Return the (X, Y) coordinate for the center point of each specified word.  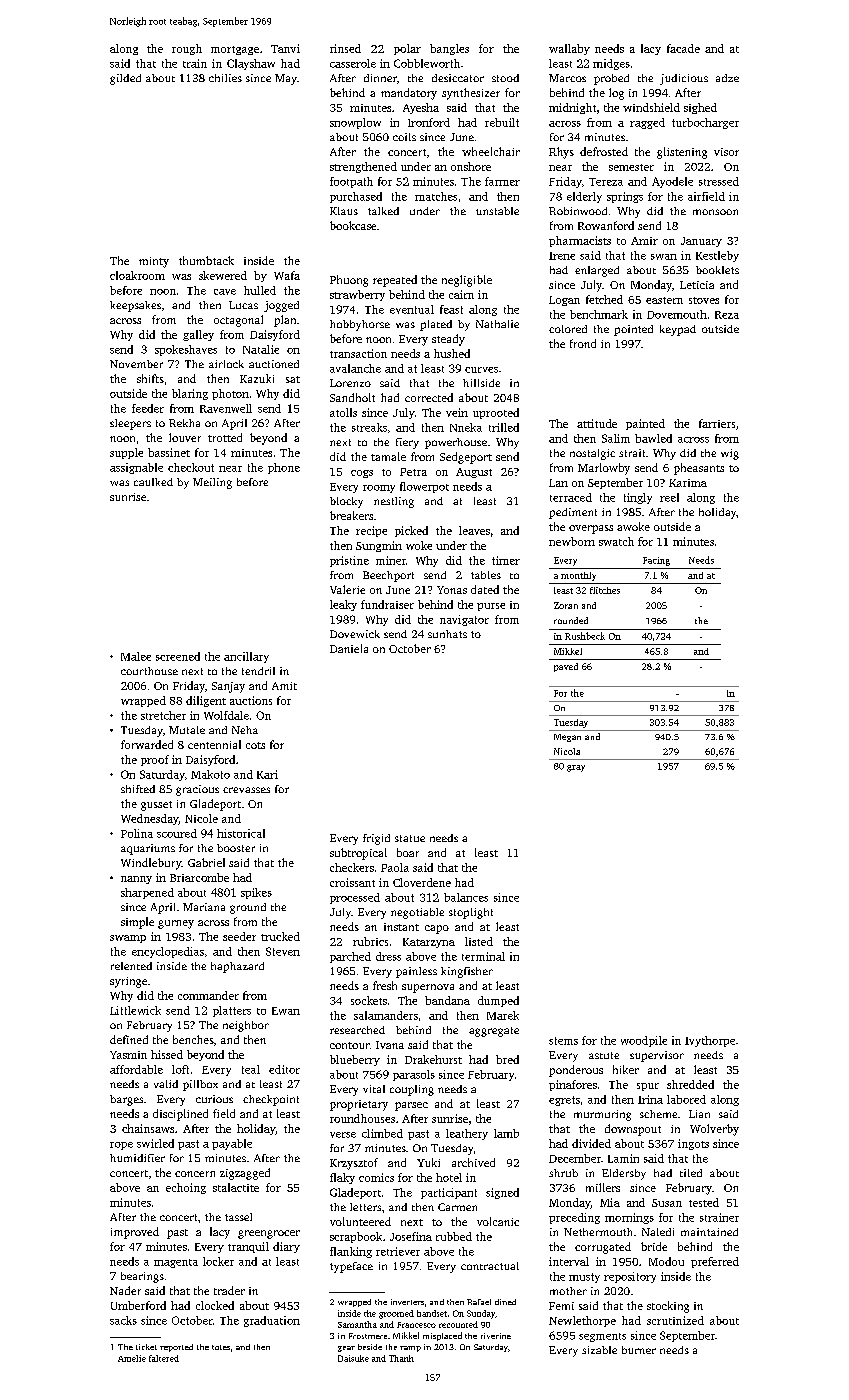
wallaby (569, 49)
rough (187, 49)
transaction (358, 353)
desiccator (458, 78)
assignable (136, 468)
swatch (616, 541)
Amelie (132, 1358)
